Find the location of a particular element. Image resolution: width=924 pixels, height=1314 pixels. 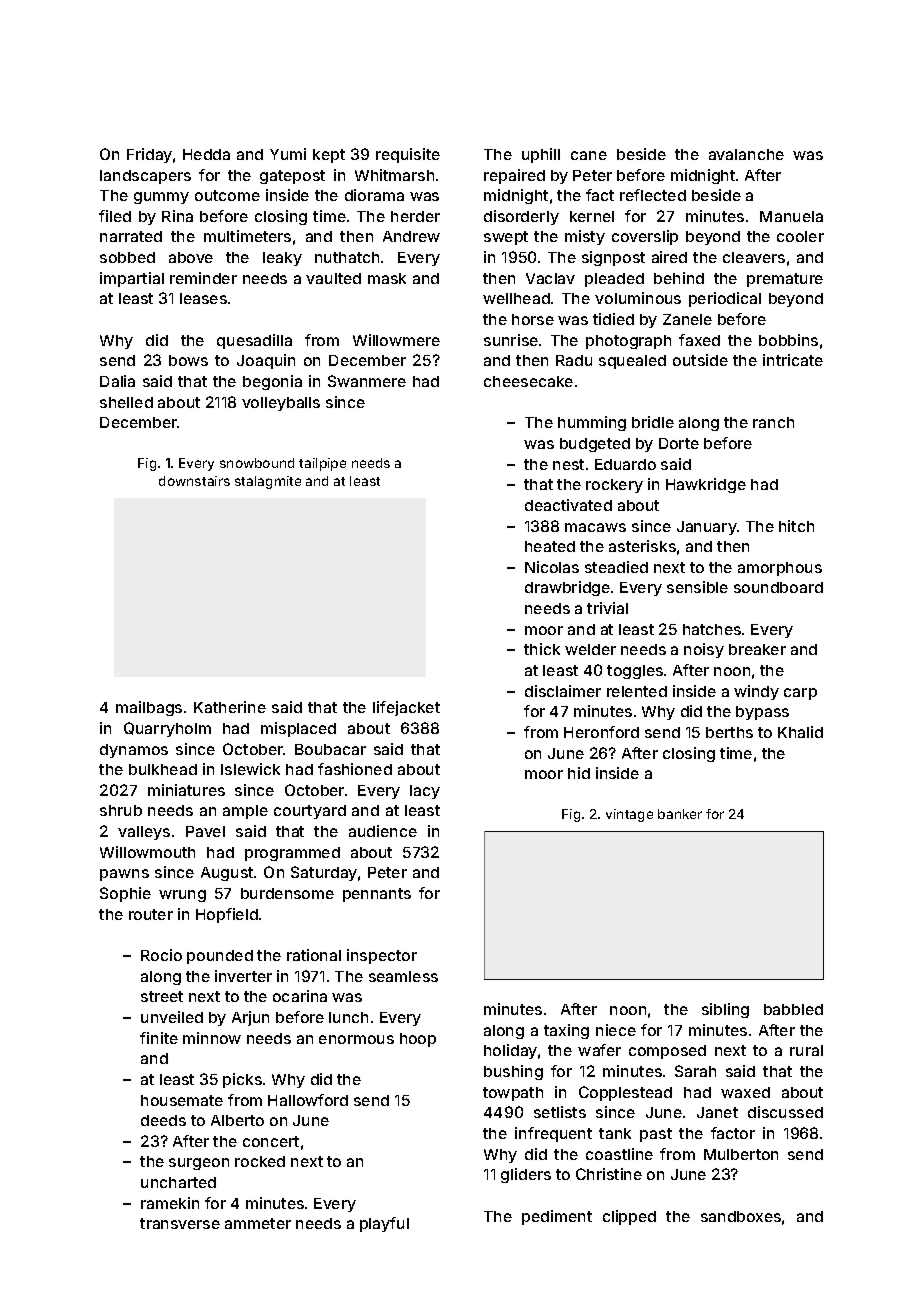

hid is located at coordinates (579, 773).
